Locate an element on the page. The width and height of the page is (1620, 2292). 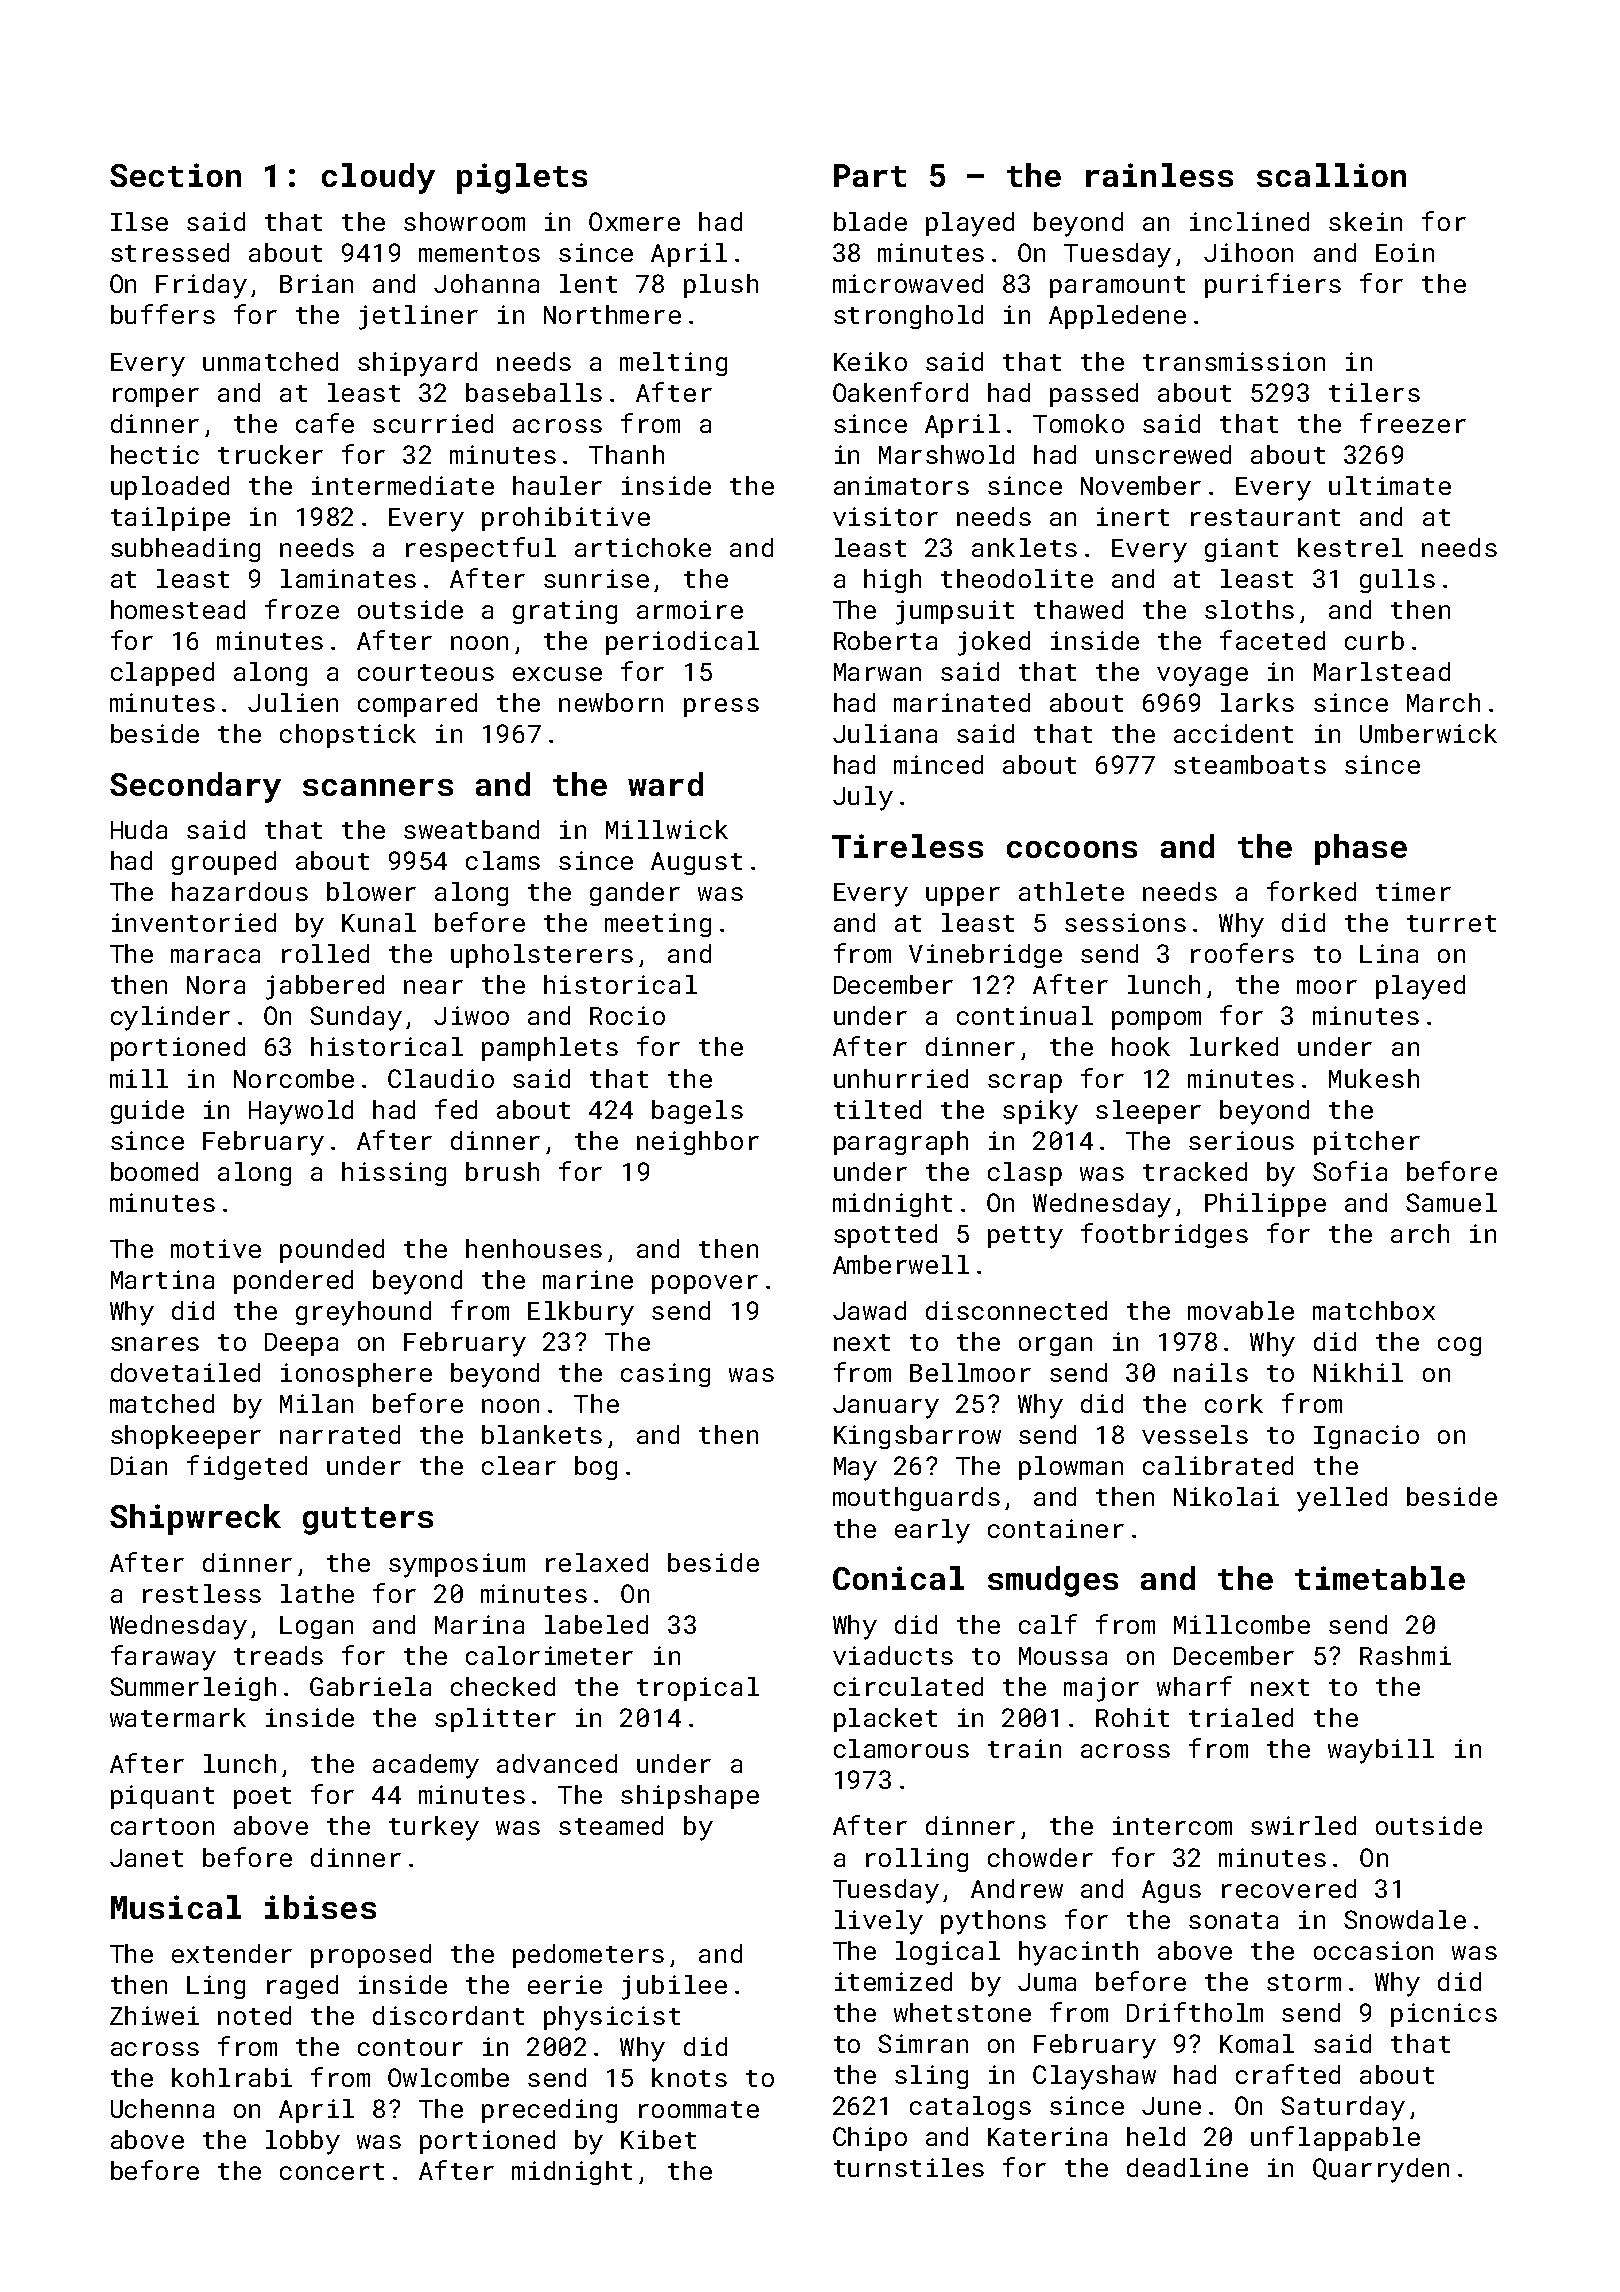
purifiers is located at coordinates (1273, 285).
